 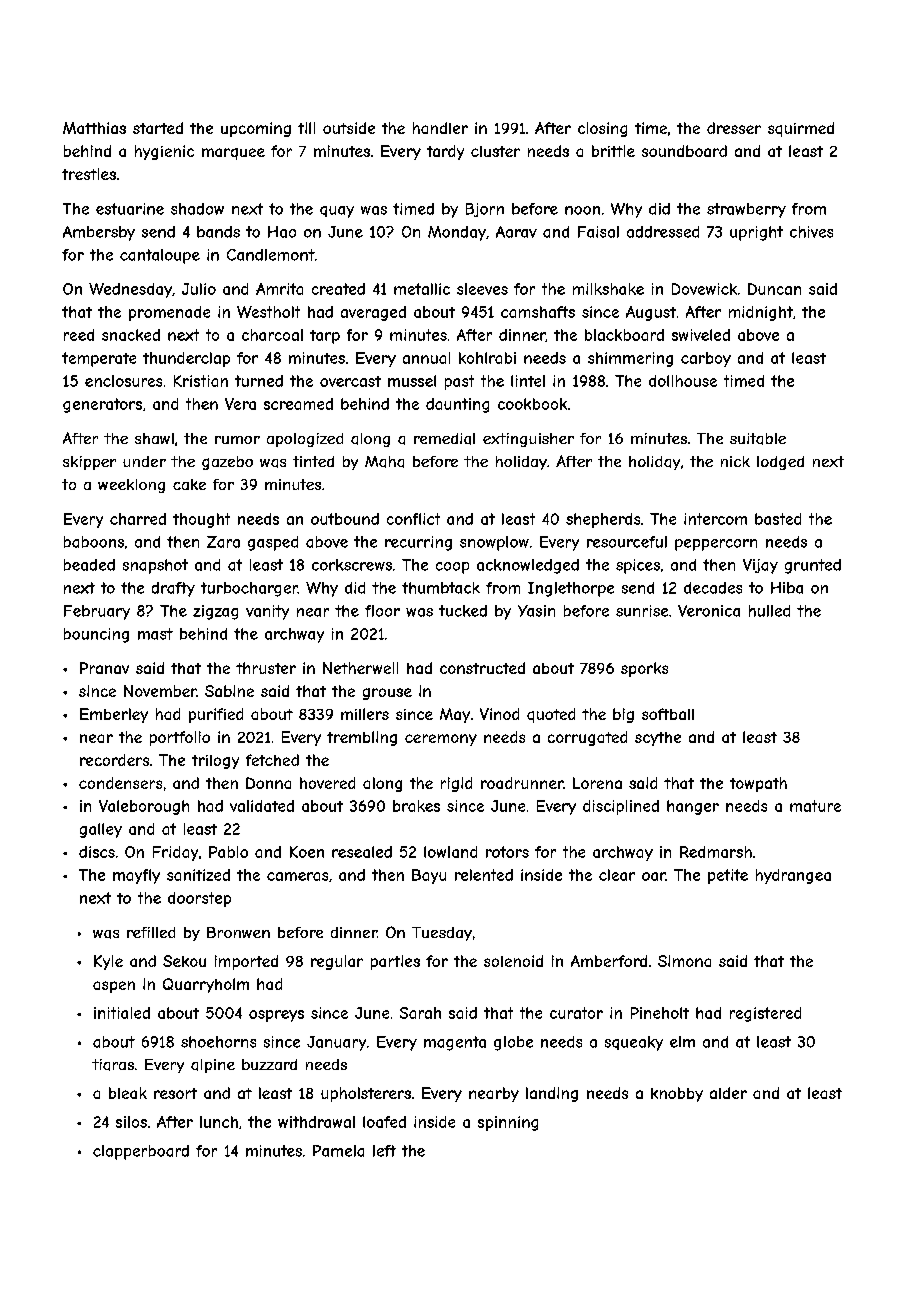 I want to click on quay, so click(x=337, y=212).
